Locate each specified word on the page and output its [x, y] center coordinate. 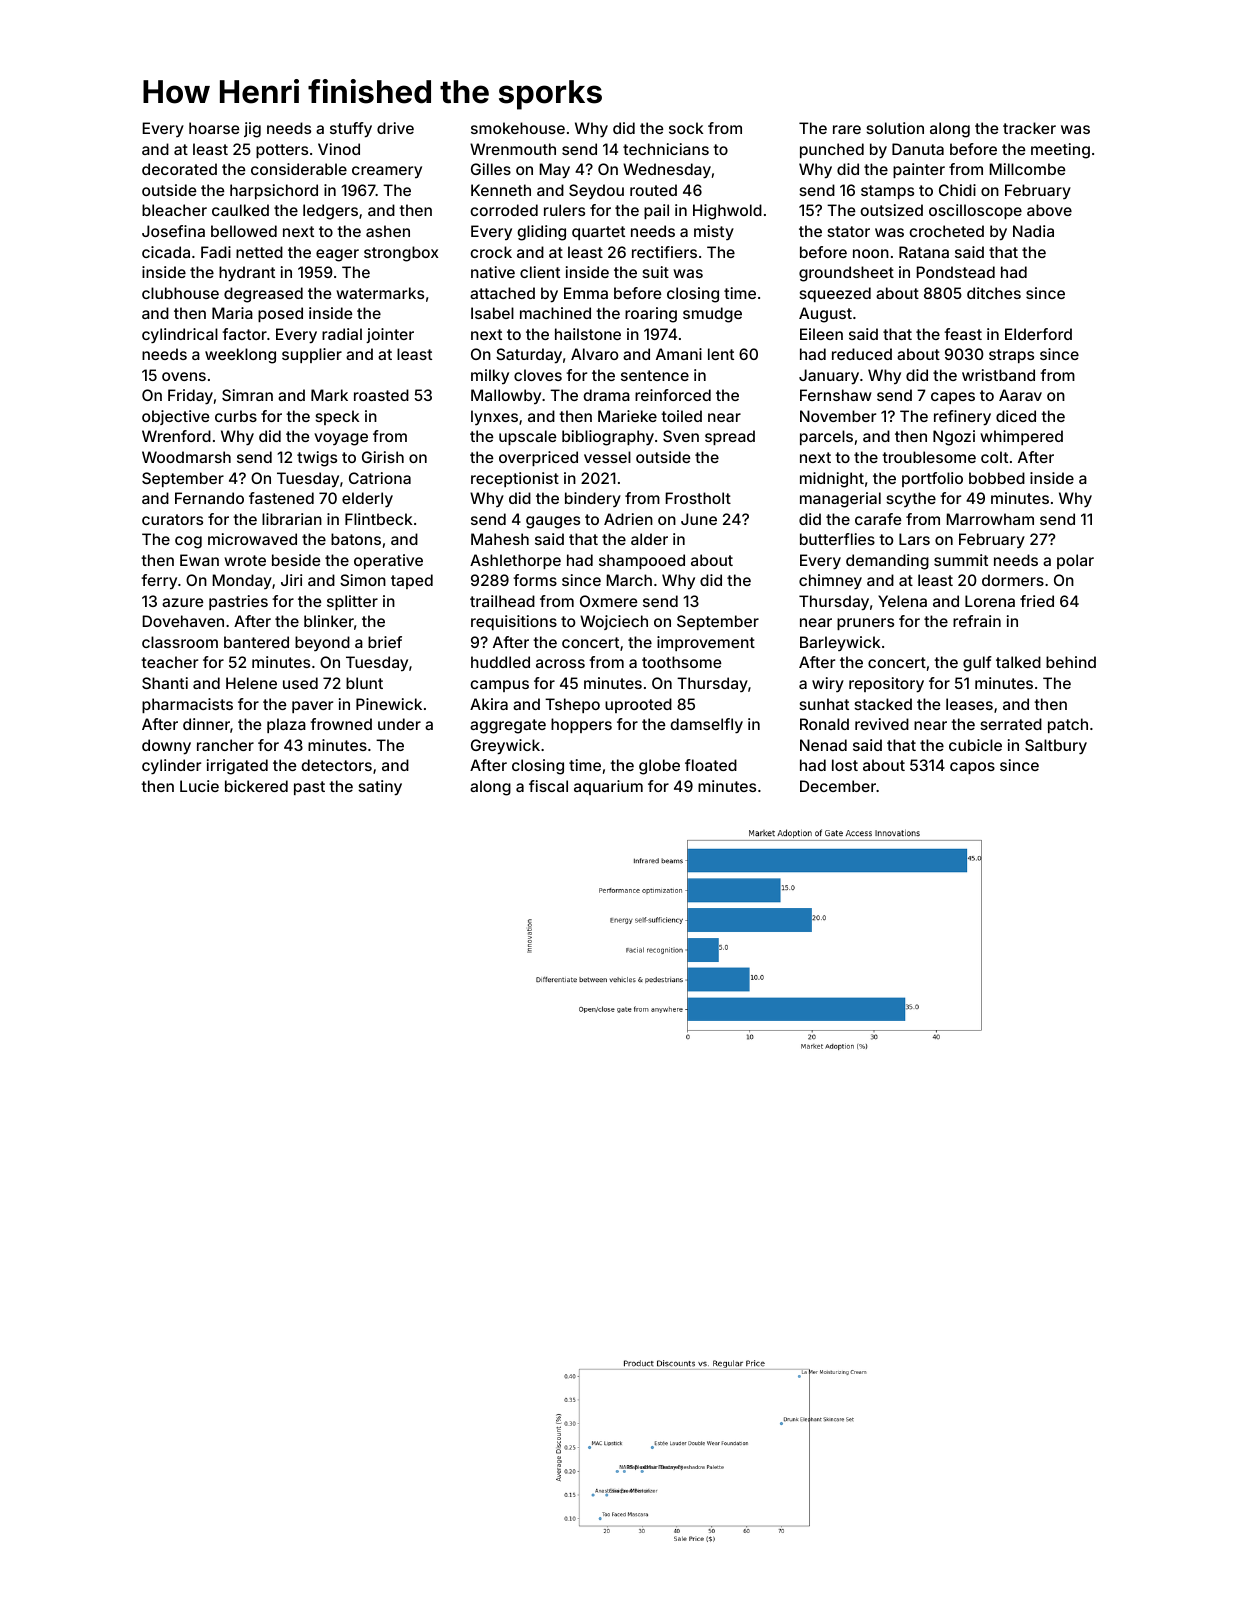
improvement [706, 643]
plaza [286, 725]
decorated [179, 169]
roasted [381, 395]
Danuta [918, 149]
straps [1011, 356]
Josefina [173, 231]
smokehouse [518, 128]
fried [1037, 601]
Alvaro [594, 354]
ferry [159, 581]
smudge [712, 315]
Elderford [1038, 334]
